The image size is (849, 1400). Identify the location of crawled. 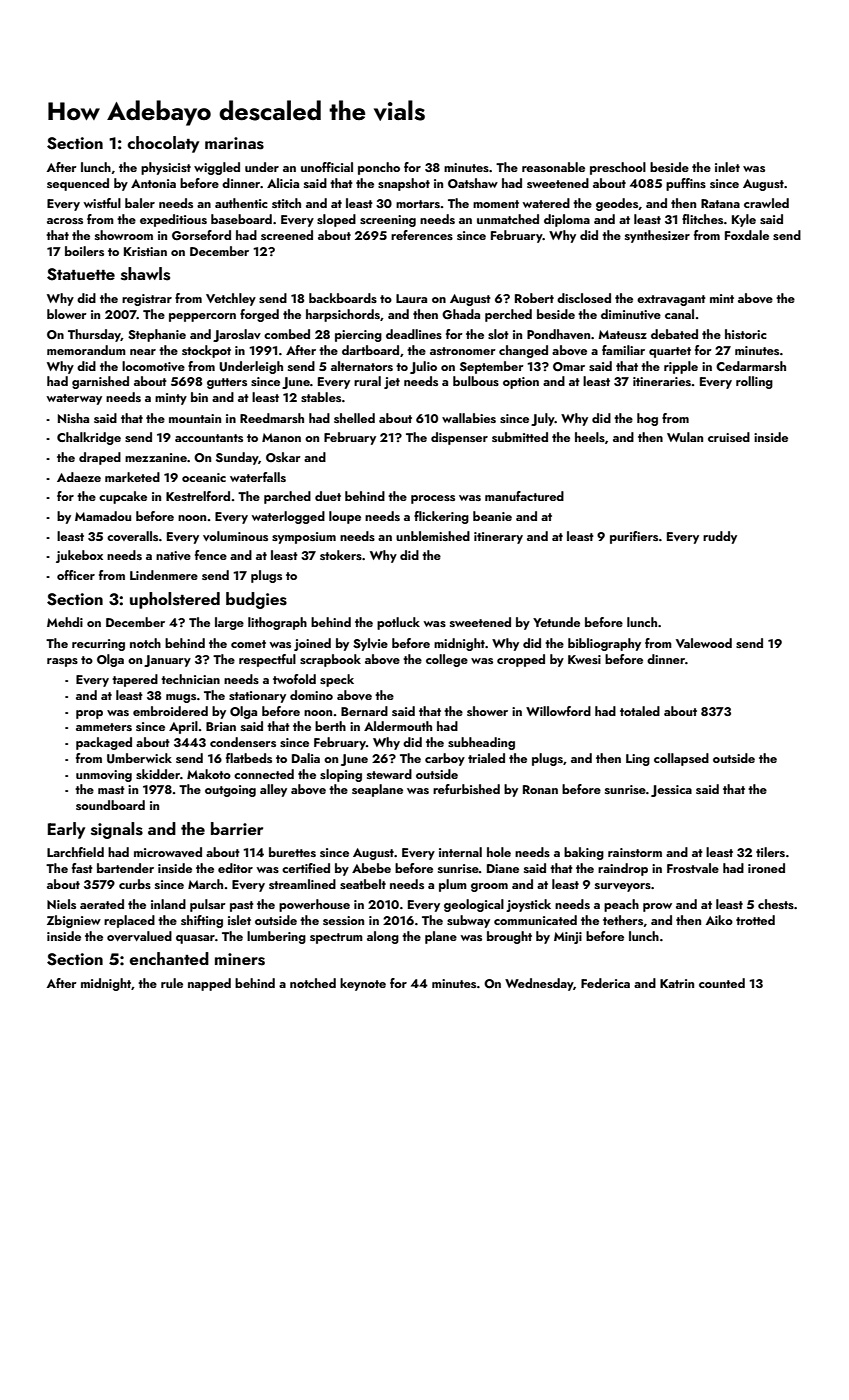
(766, 203).
